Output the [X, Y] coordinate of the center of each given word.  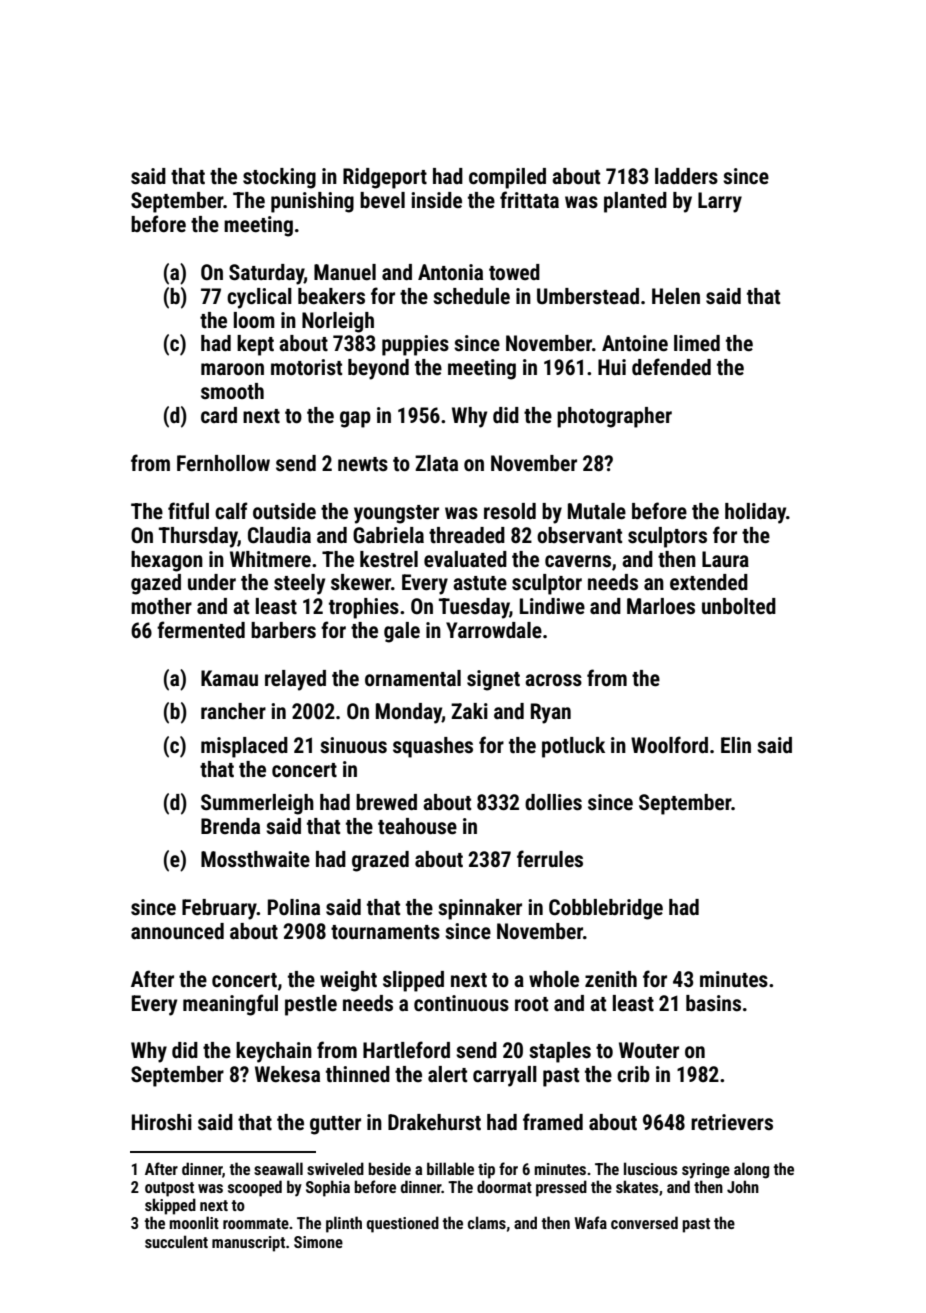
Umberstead [588, 296]
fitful [188, 510]
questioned [403, 1224]
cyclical [259, 298]
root [531, 1004]
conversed [644, 1222]
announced [177, 931]
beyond [378, 369]
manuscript [248, 1244]
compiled [507, 178]
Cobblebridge [606, 909]
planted [635, 202]
